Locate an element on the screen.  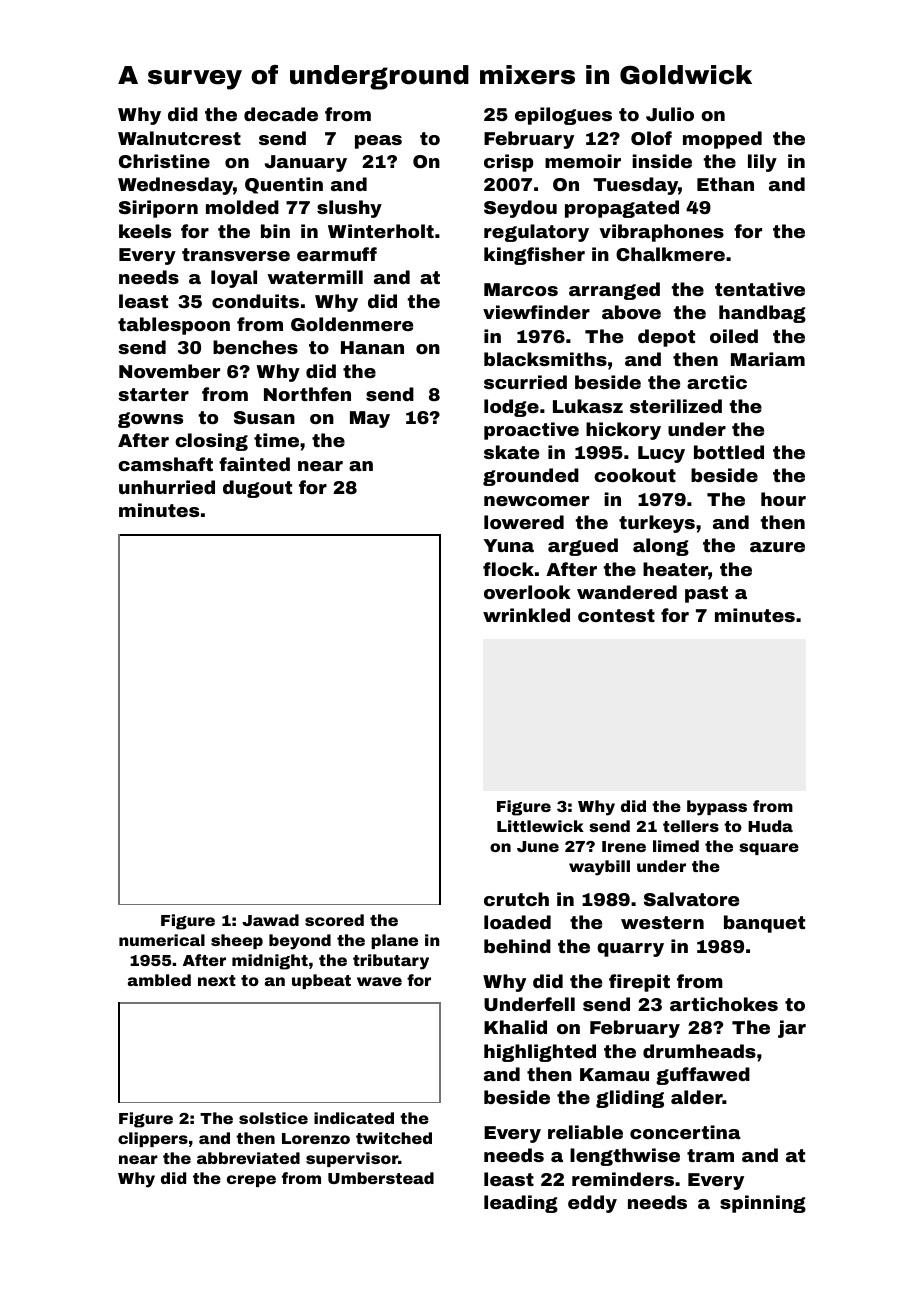
azure is located at coordinates (777, 547).
